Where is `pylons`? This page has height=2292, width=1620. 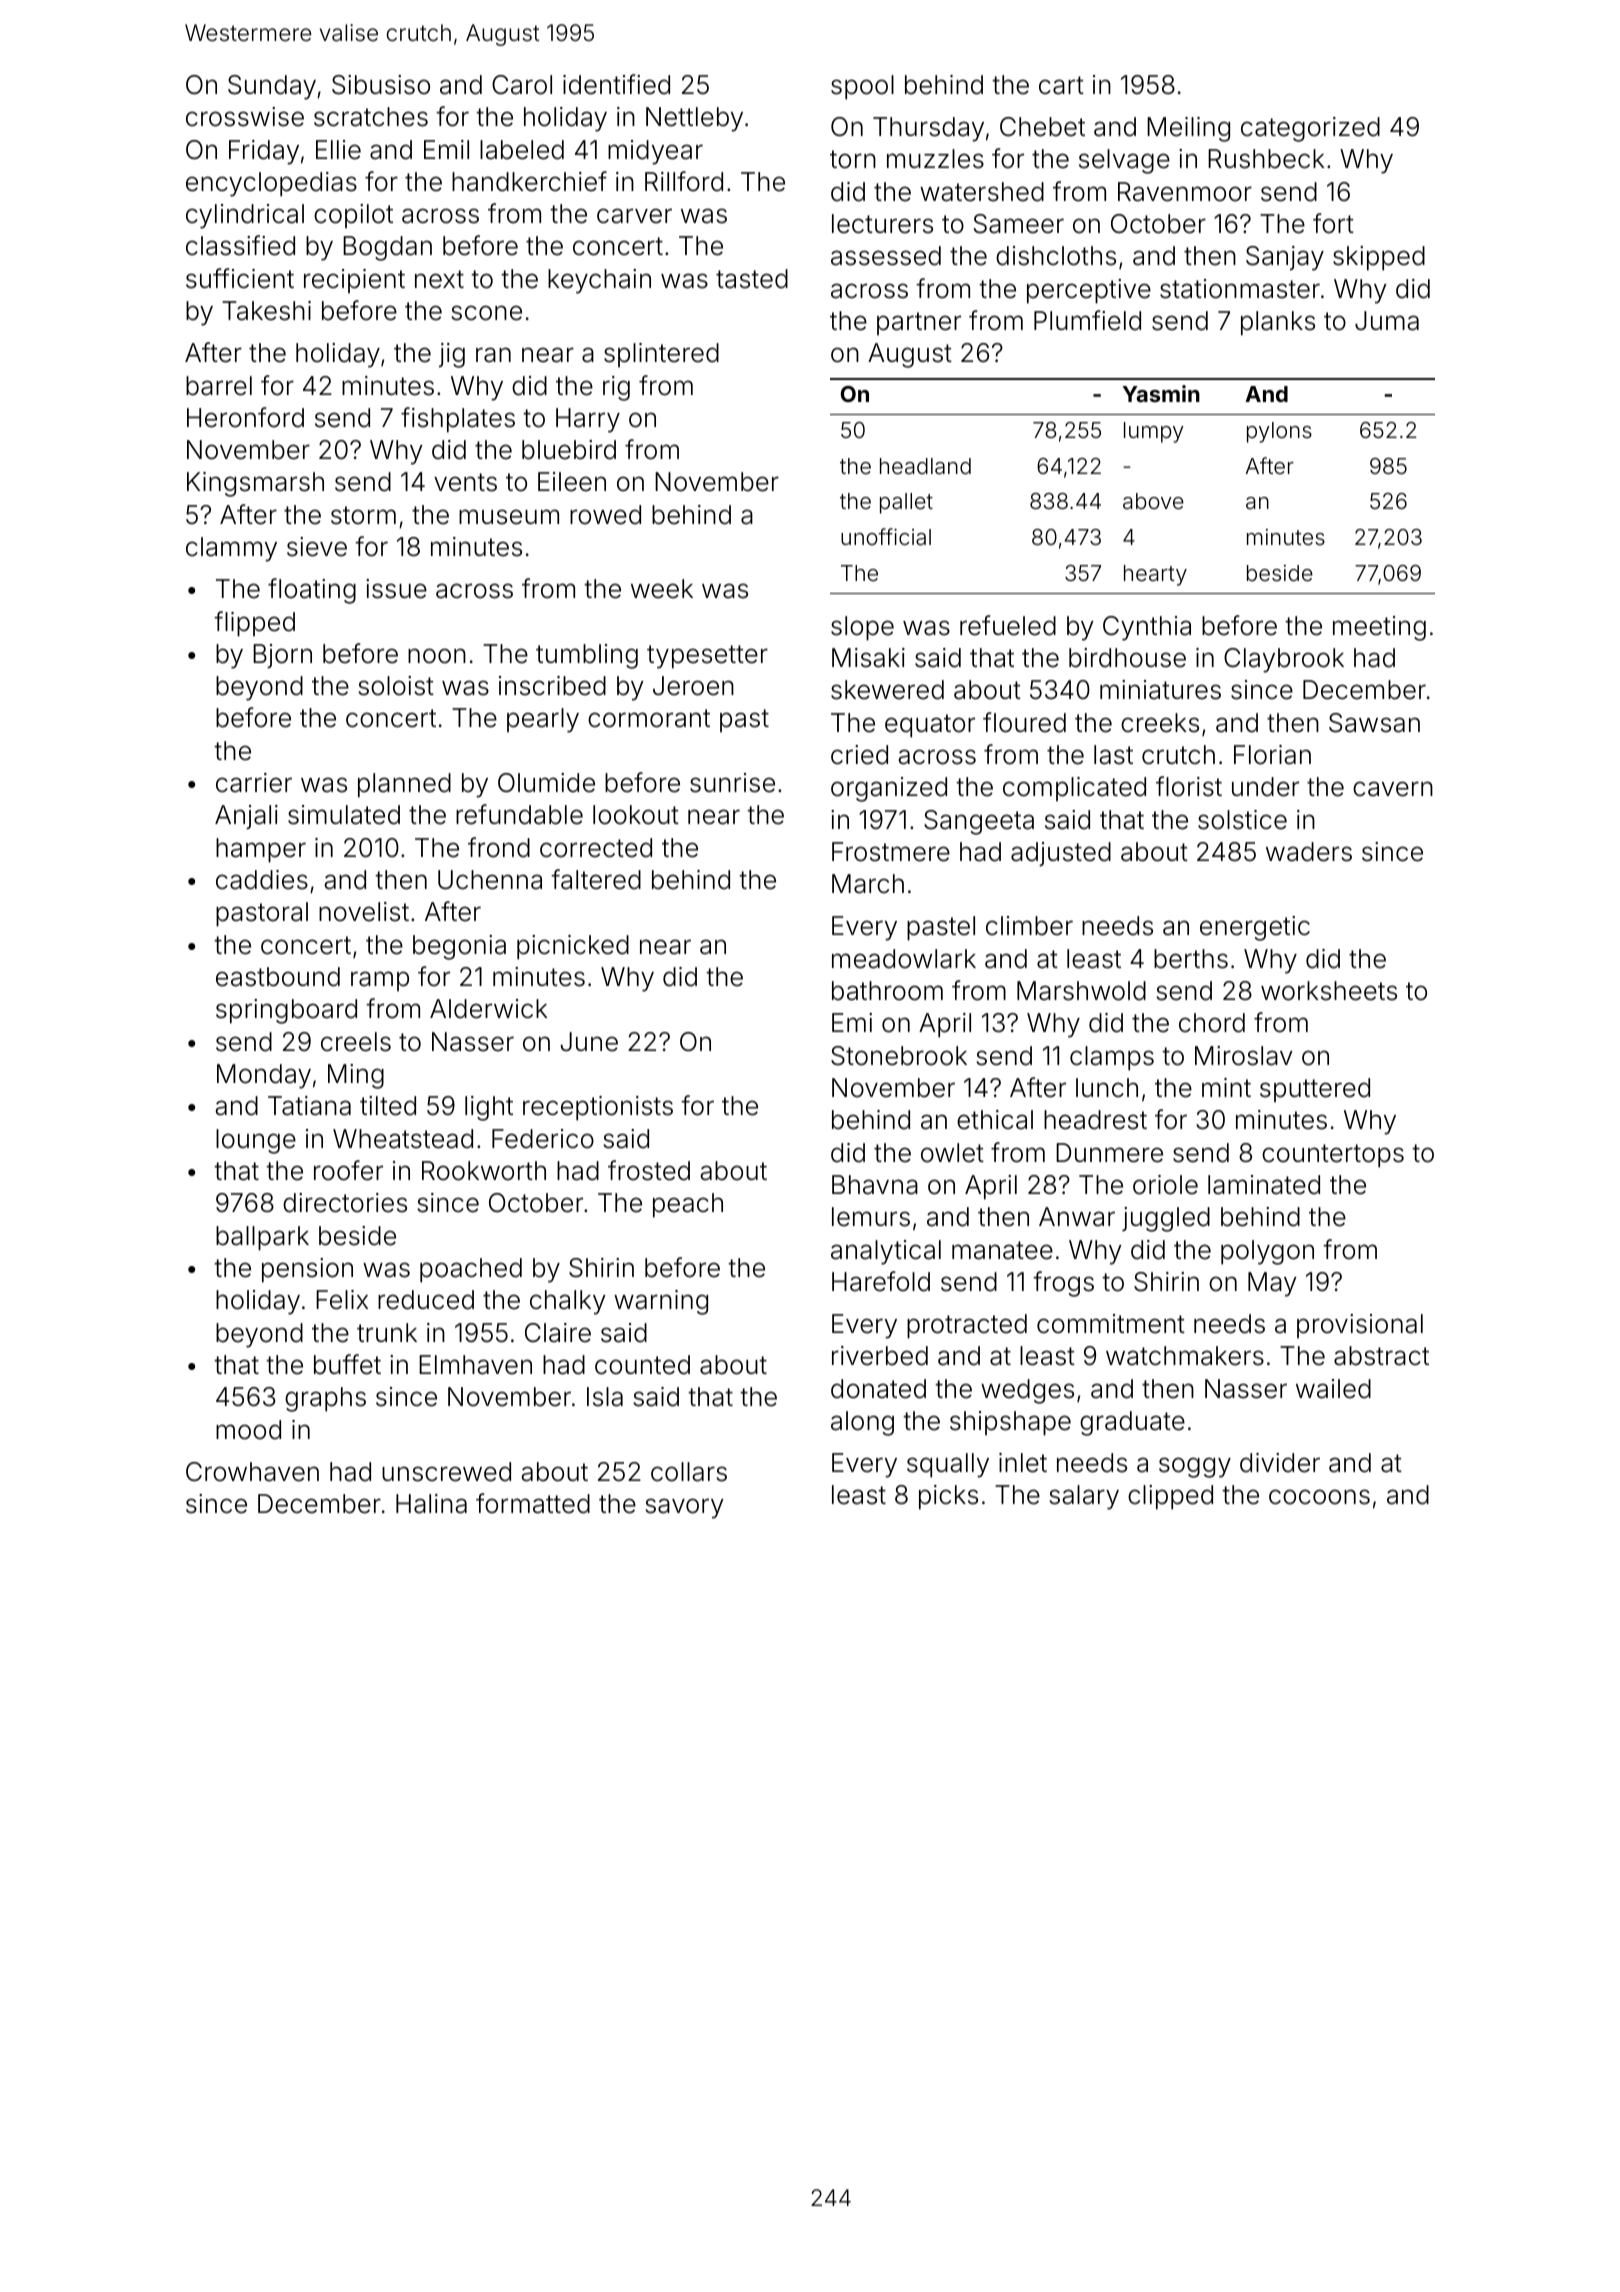
pylons is located at coordinates (1279, 432).
